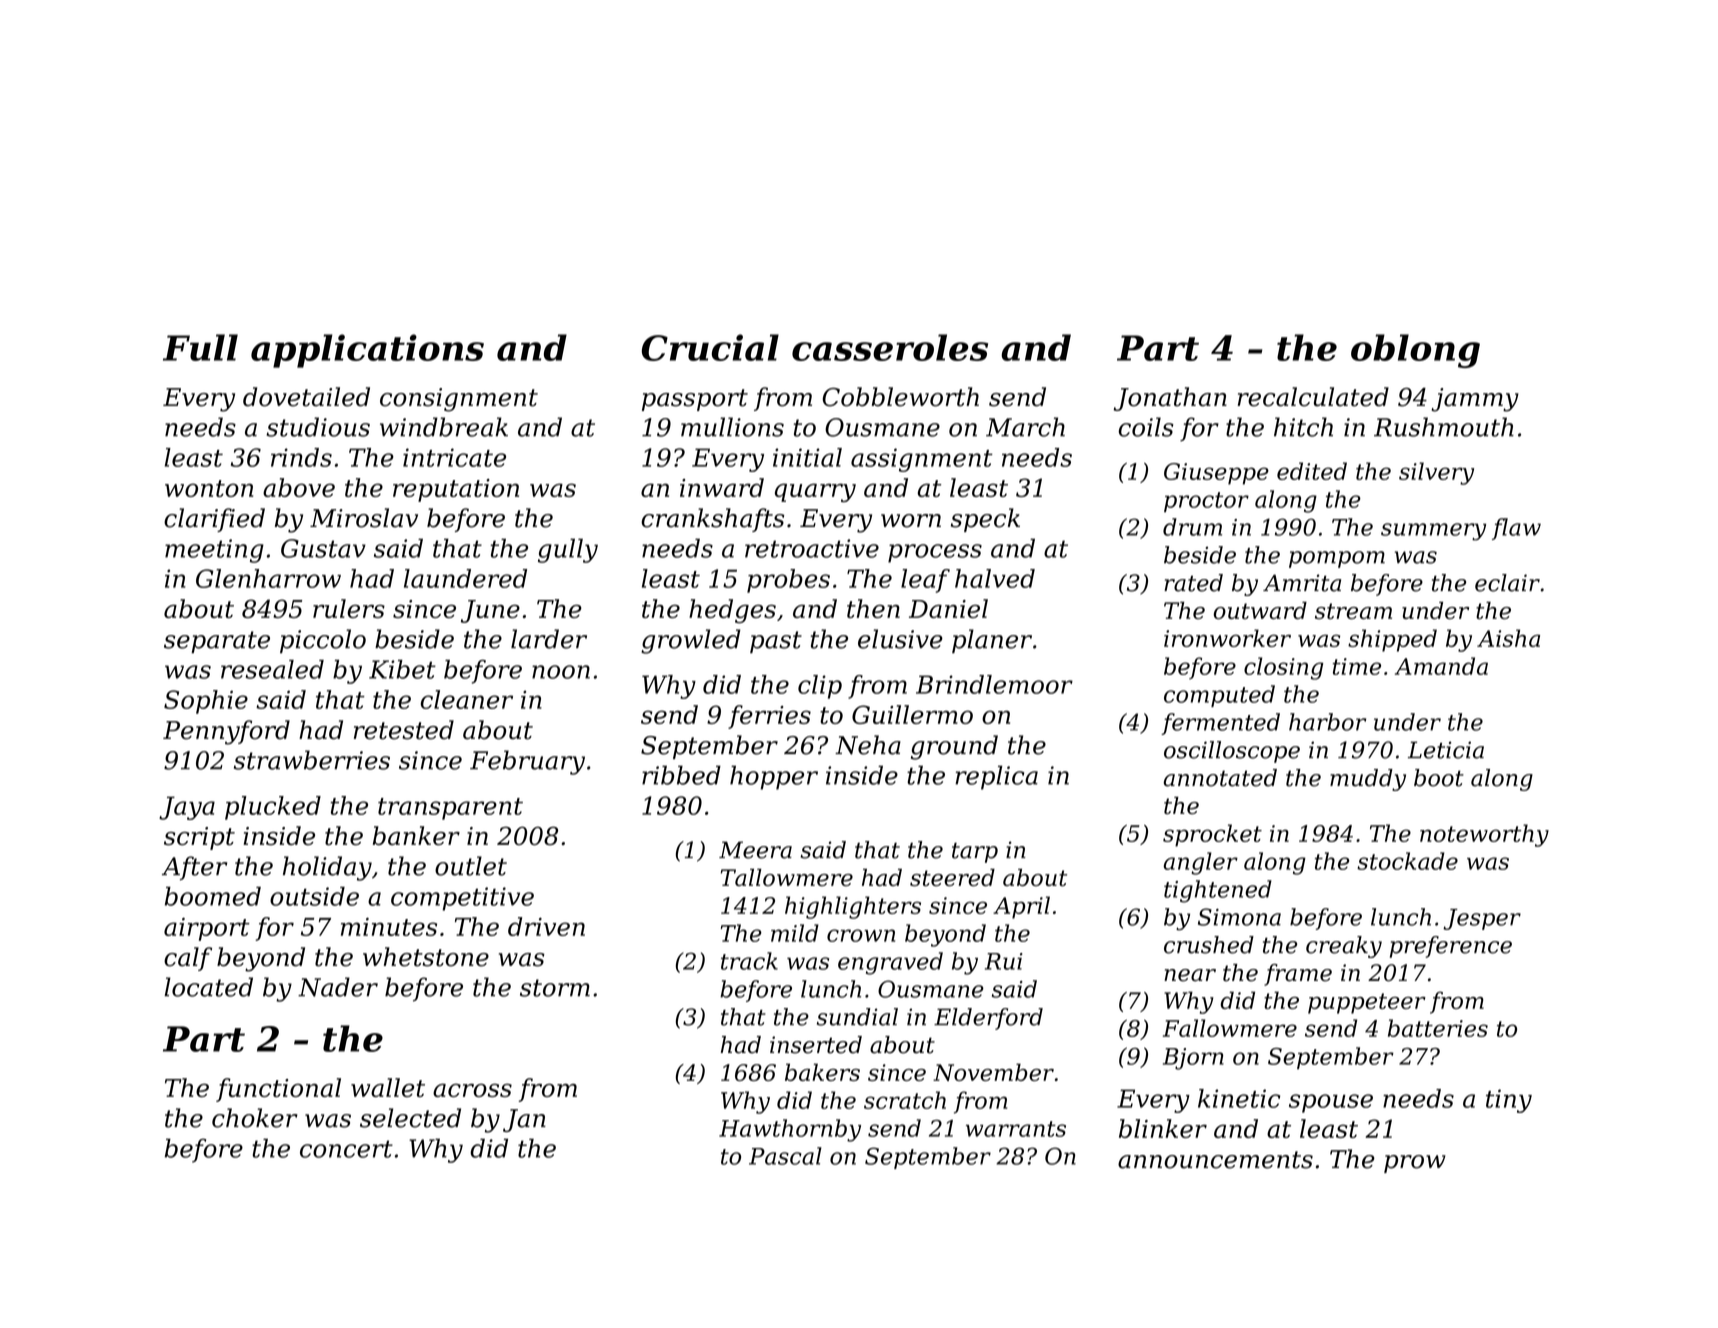 The image size is (1718, 1328). What do you see at coordinates (1239, 917) in the screenshot?
I see `Simona` at bounding box center [1239, 917].
